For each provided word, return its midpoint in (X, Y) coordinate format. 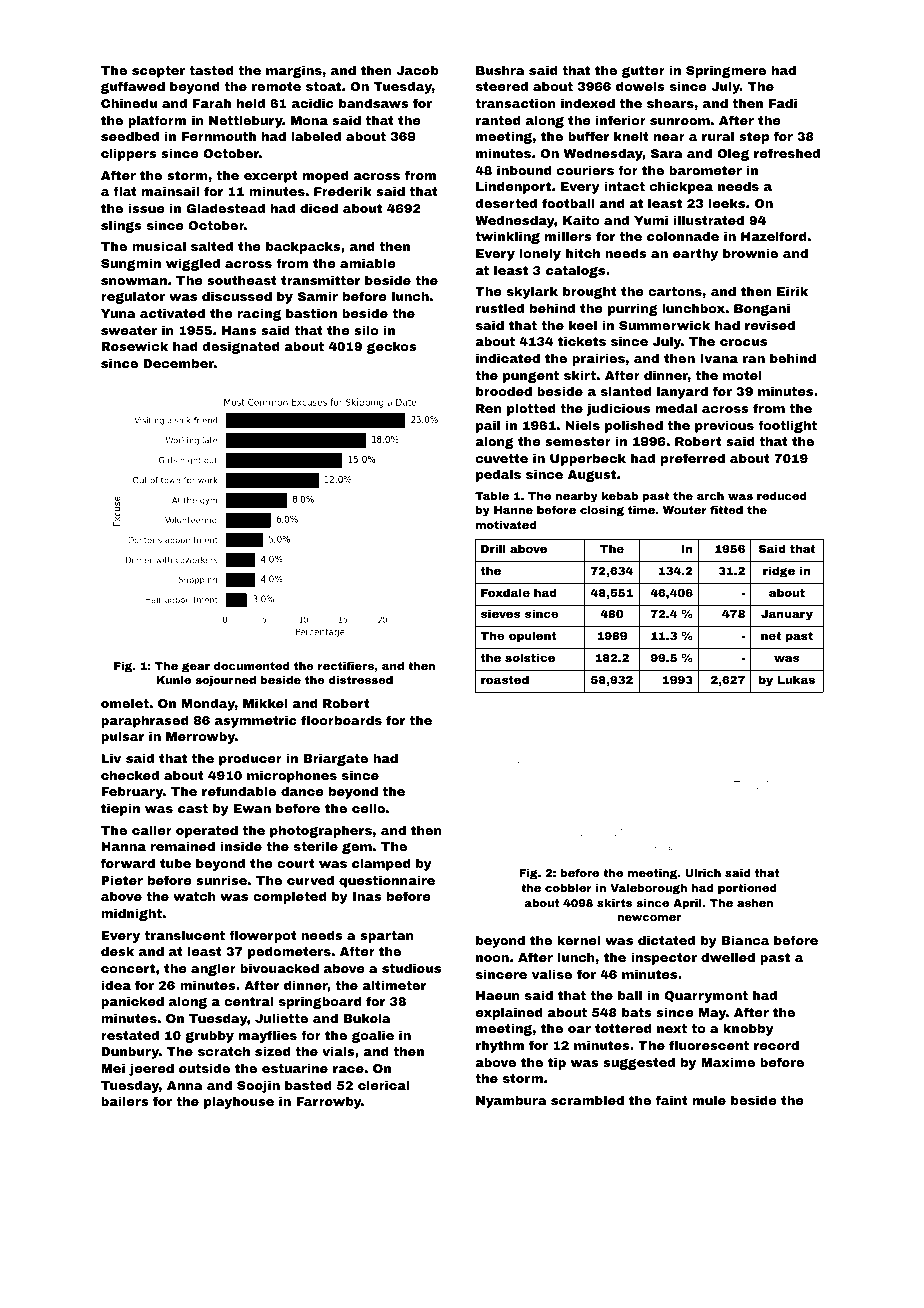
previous (724, 426)
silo (366, 330)
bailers (125, 1101)
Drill (493, 548)
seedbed (130, 136)
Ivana (719, 358)
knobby (748, 1029)
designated (241, 347)
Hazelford (774, 236)
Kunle (174, 680)
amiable (368, 263)
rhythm (500, 1046)
